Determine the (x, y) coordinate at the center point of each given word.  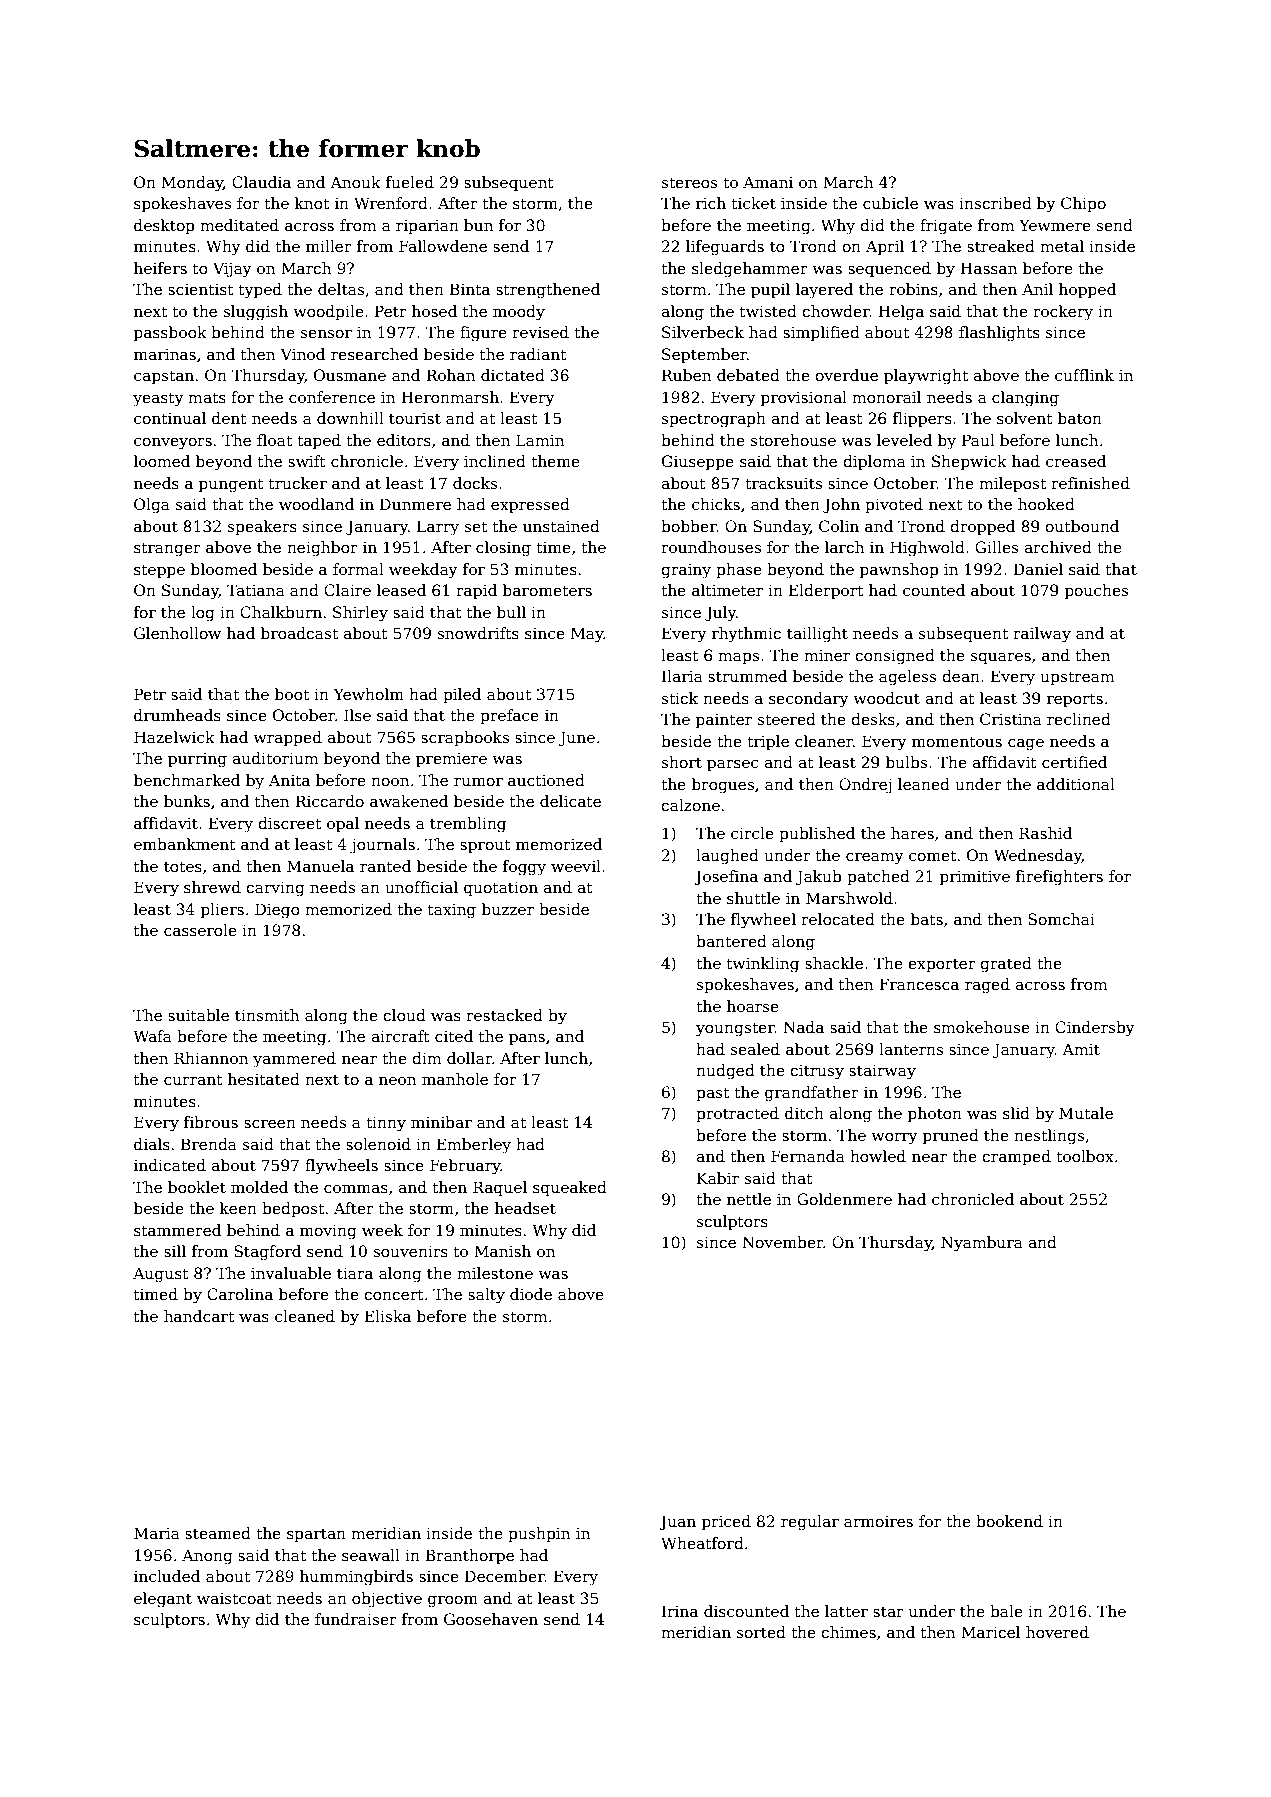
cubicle (890, 203)
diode (531, 1294)
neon (397, 1081)
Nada (803, 1027)
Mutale (1086, 1113)
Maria (157, 1533)
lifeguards (725, 248)
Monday (192, 184)
